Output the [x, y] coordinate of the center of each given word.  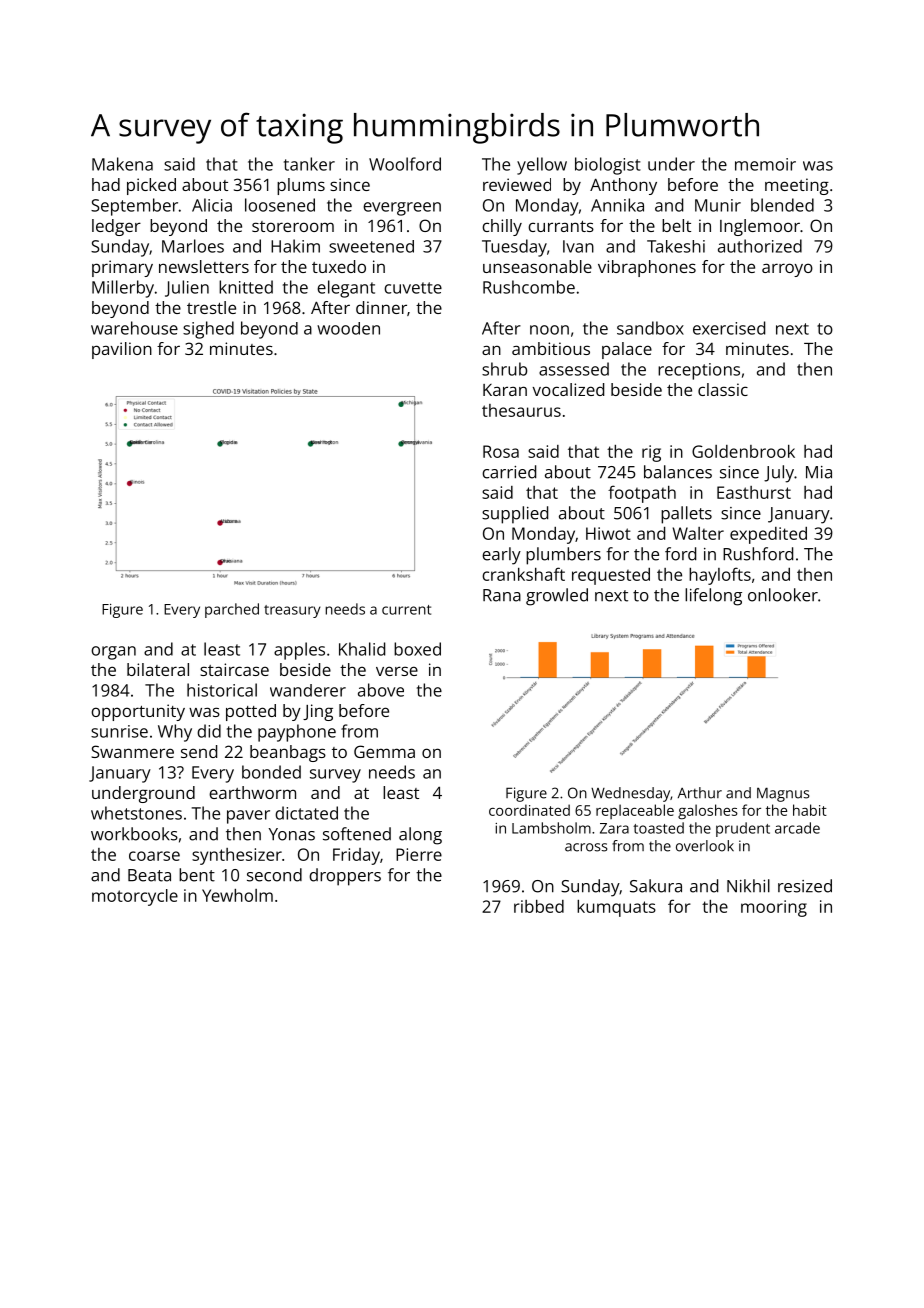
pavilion [122, 350]
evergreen [402, 209]
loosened [280, 205]
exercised [729, 328]
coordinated [529, 810]
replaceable [635, 811]
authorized [760, 246]
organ [113, 653]
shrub [504, 369]
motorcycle [135, 897]
